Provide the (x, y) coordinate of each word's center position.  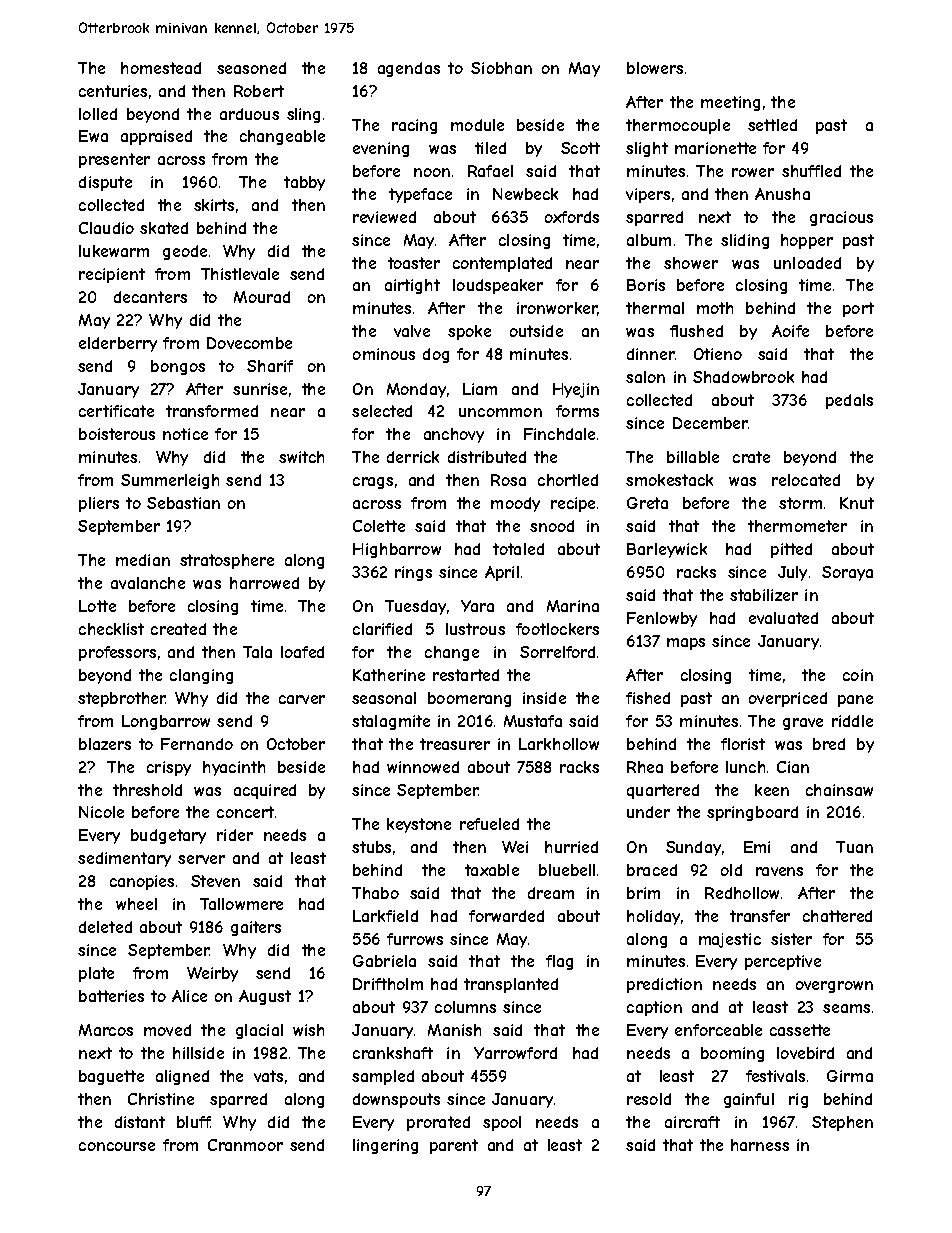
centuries (113, 91)
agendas (409, 69)
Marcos (106, 1030)
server (201, 859)
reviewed (384, 217)
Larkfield (385, 916)
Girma (850, 1076)
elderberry (118, 344)
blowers (655, 68)
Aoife (790, 331)
